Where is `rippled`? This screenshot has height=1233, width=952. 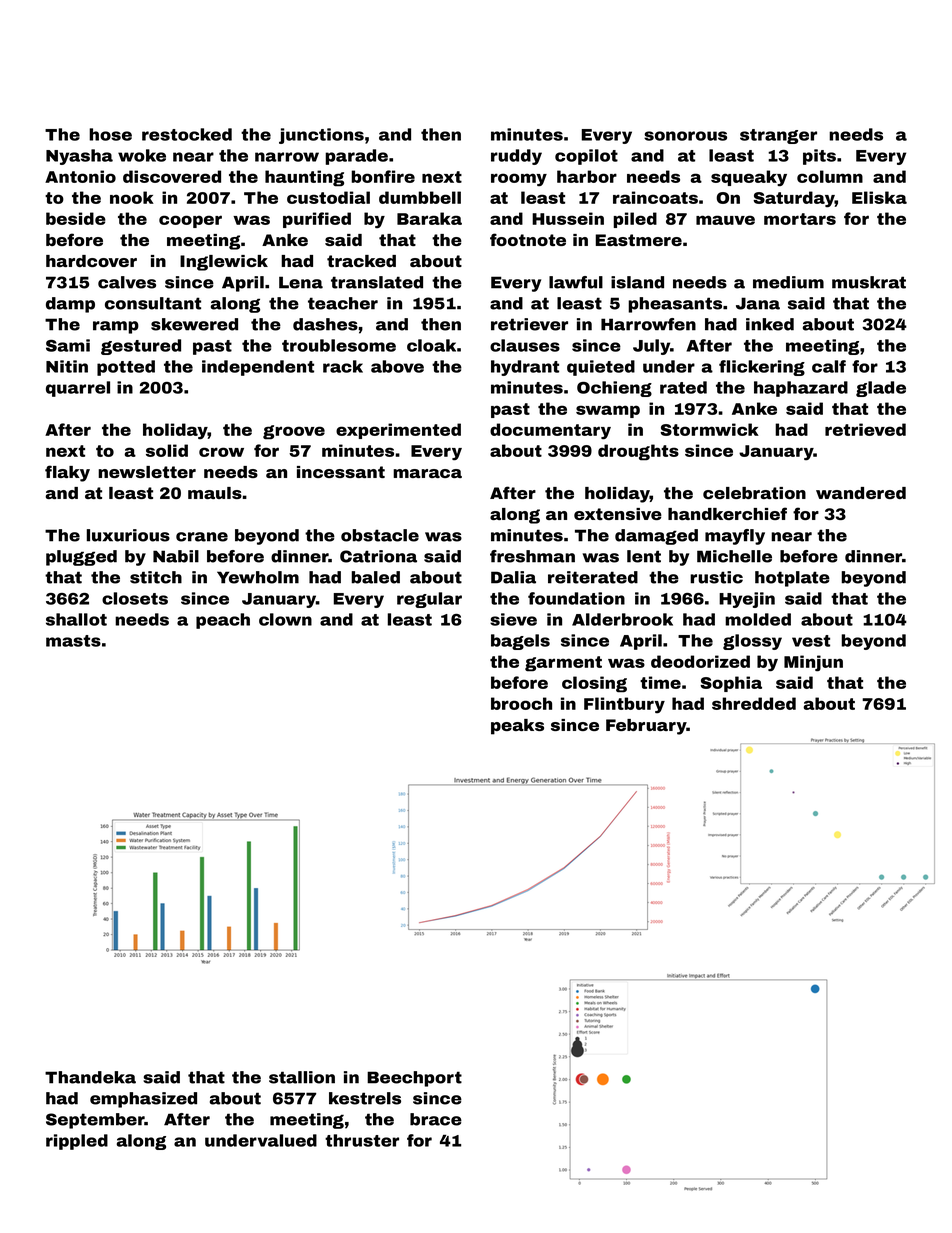
rippled is located at coordinates (77, 1142).
